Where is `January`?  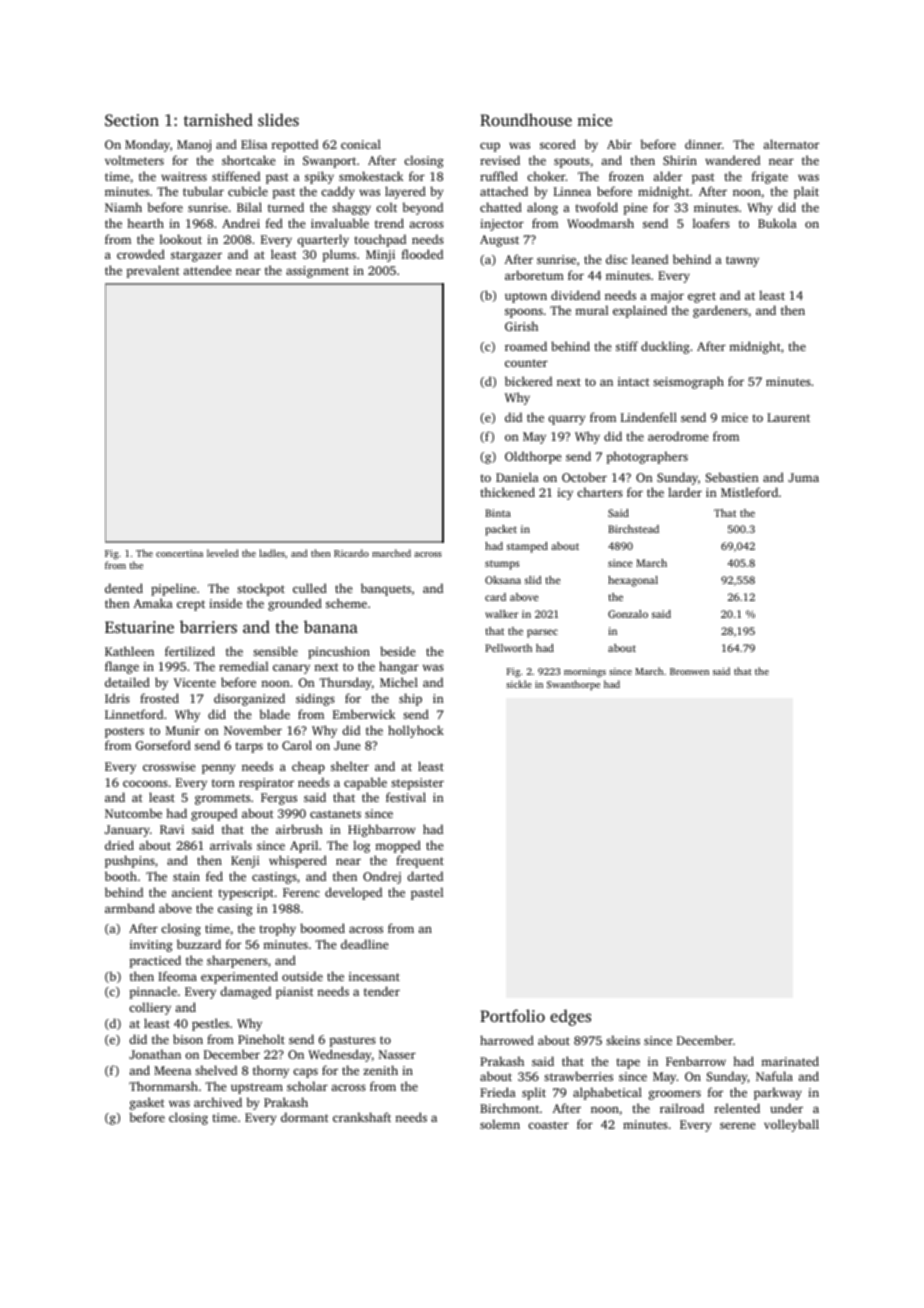 January is located at coordinates (127, 831).
